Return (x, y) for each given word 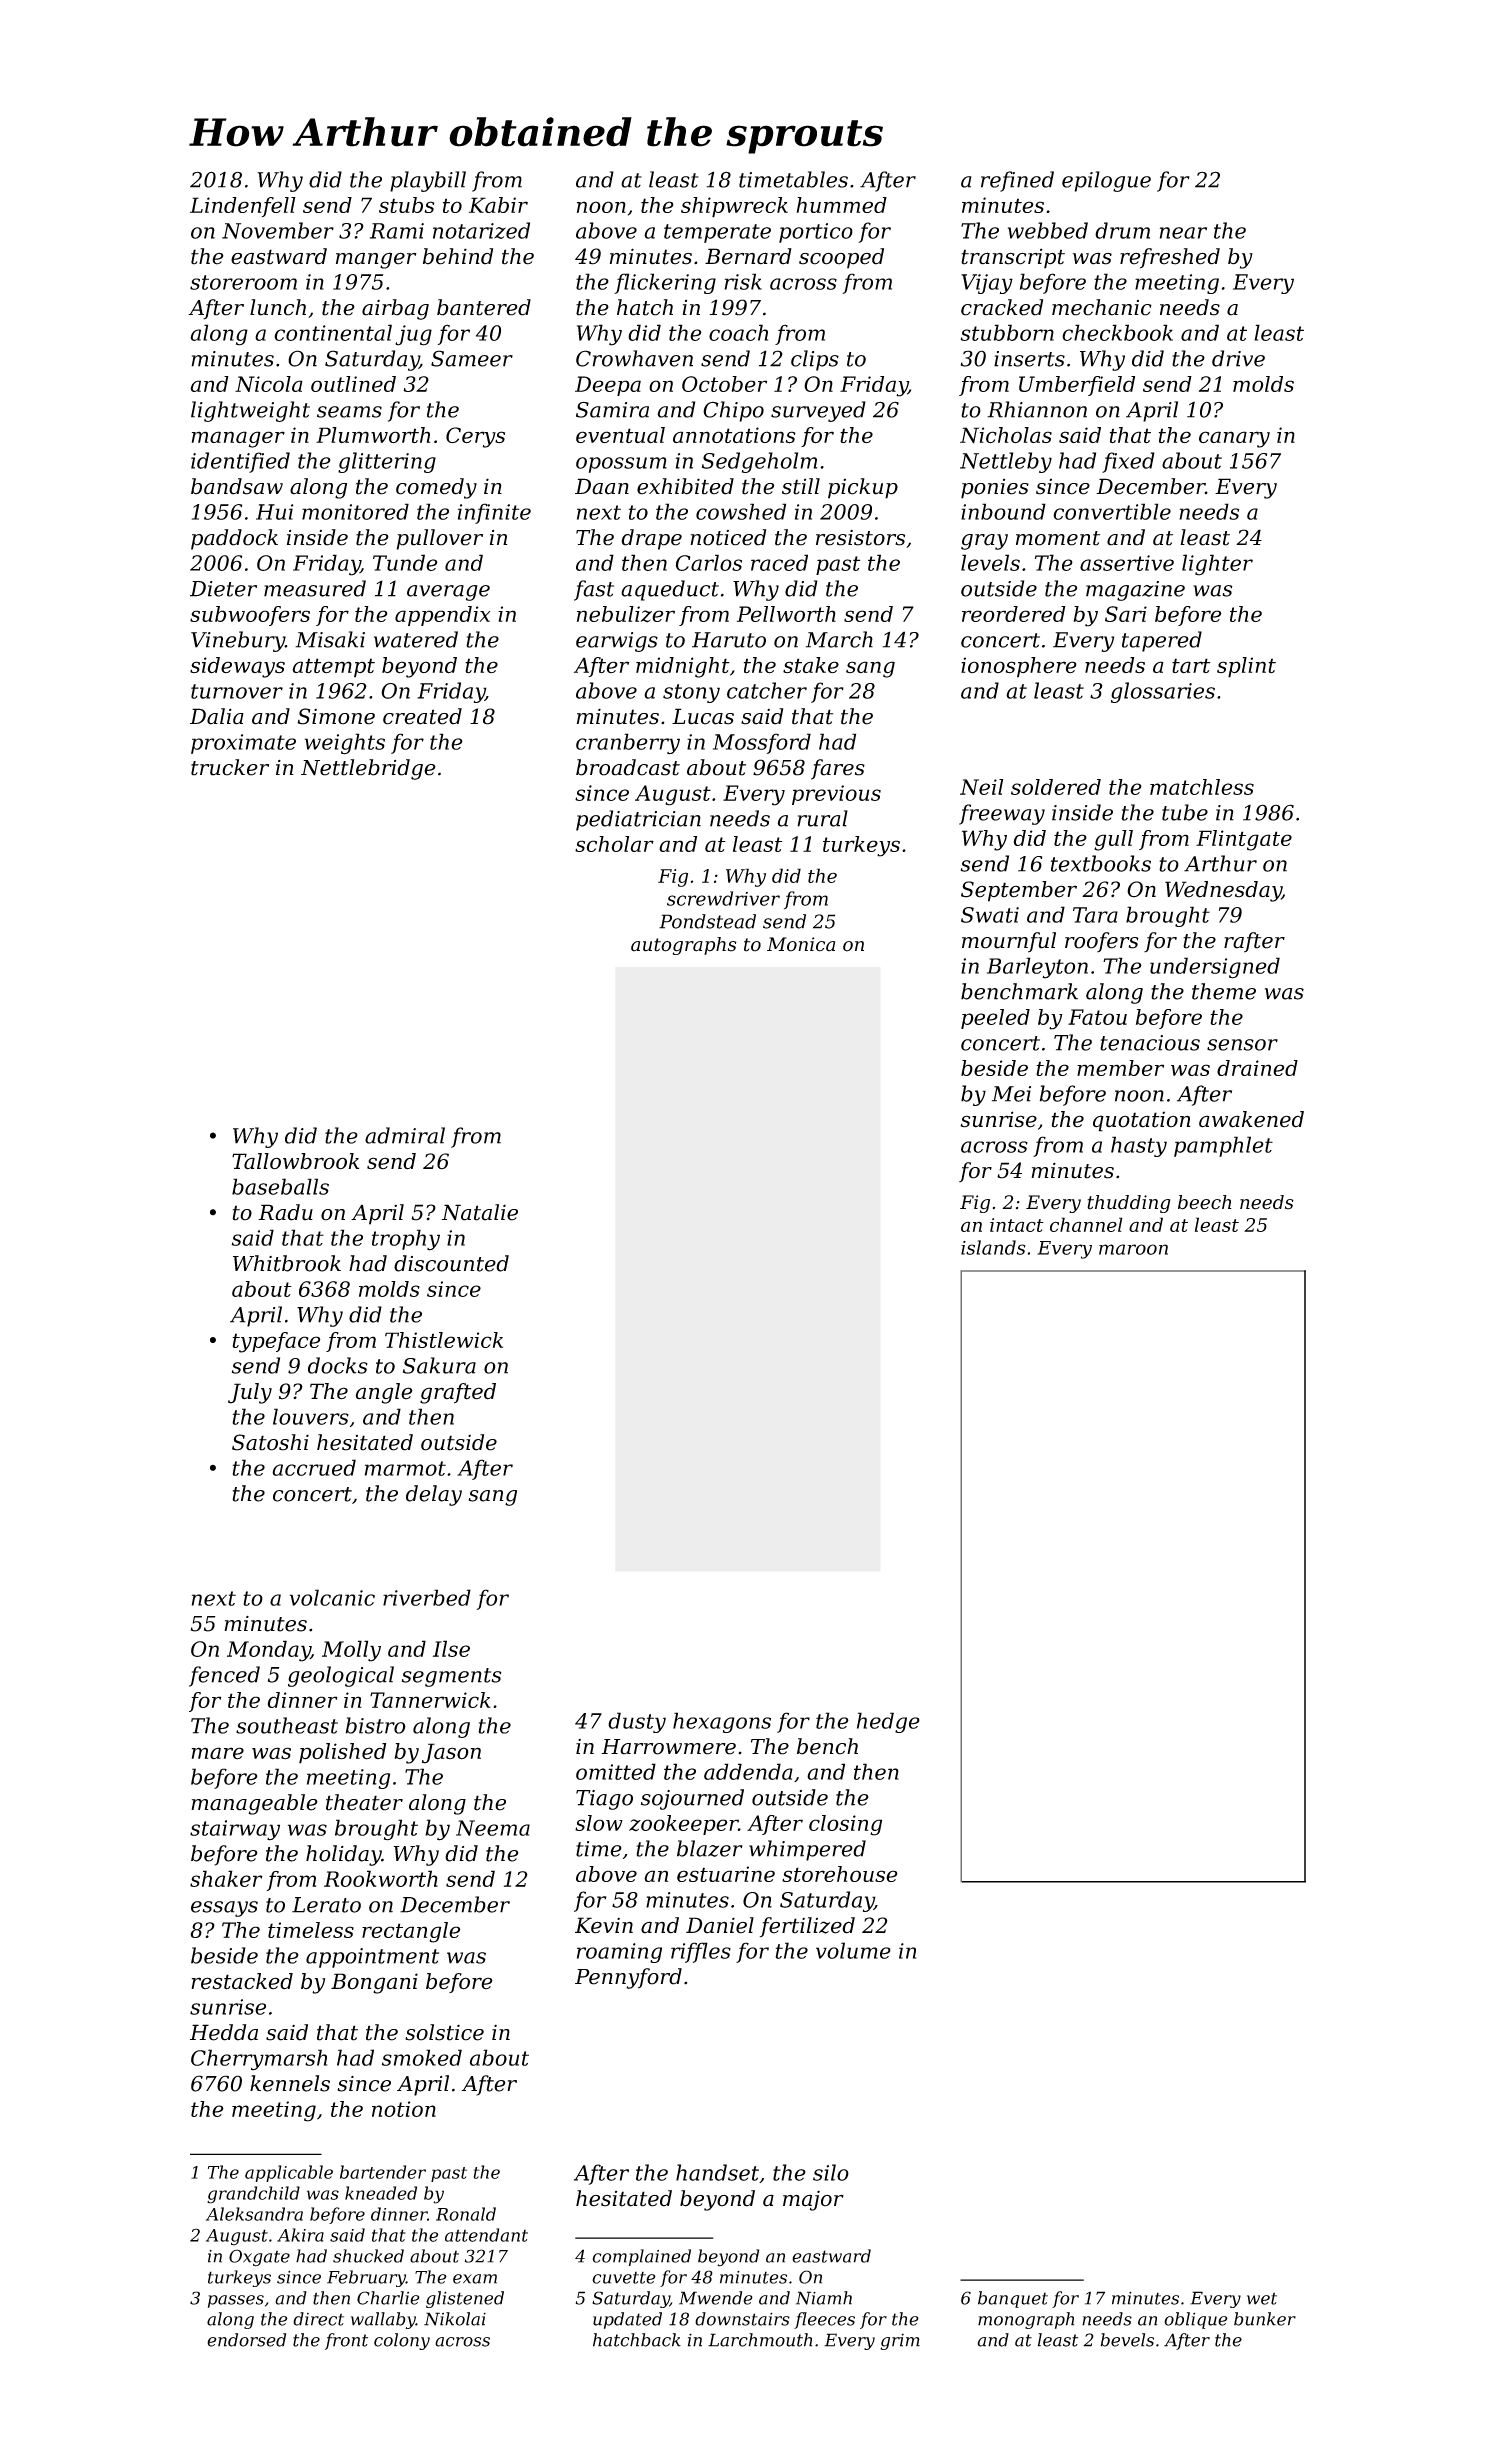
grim (900, 2342)
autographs (684, 946)
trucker (230, 767)
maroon (1133, 1249)
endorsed (246, 2340)
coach (738, 332)
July (250, 1393)
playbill (428, 181)
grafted (458, 1393)
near (1183, 233)
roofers (1102, 942)
